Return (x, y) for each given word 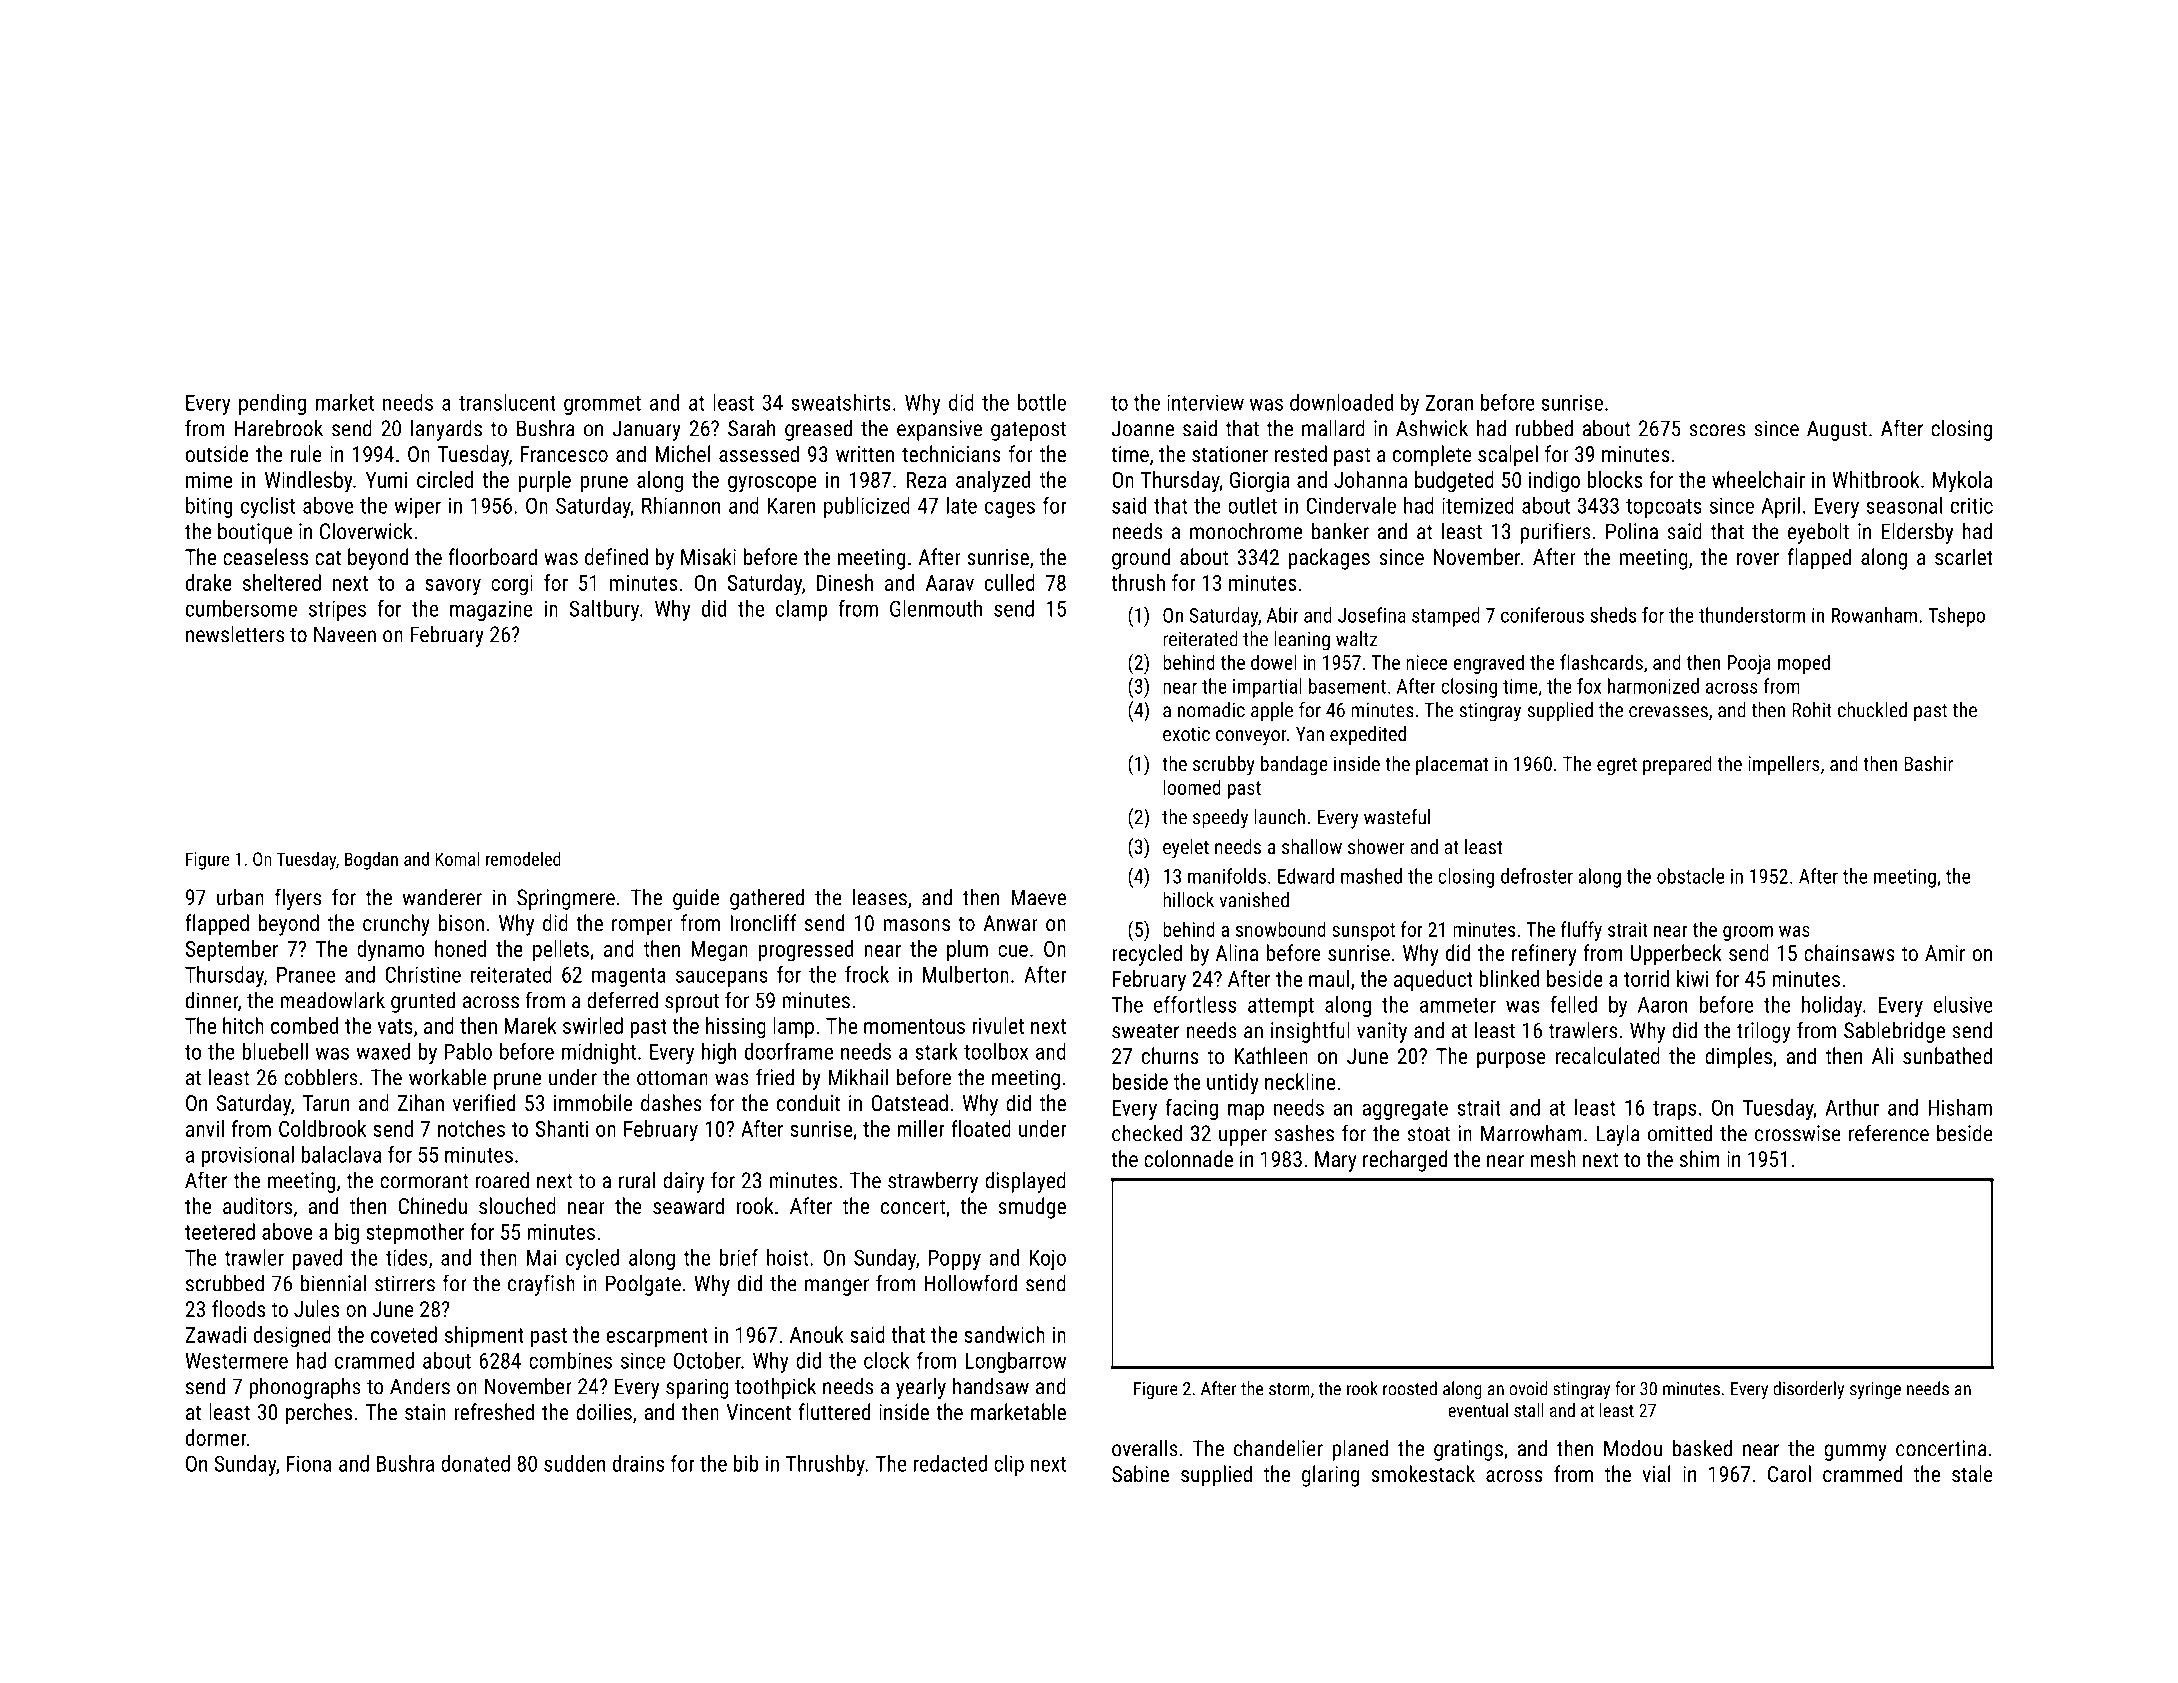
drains (638, 1463)
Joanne (1143, 428)
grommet (602, 405)
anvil (205, 1128)
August (1837, 430)
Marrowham (1531, 1133)
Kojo (1048, 1260)
